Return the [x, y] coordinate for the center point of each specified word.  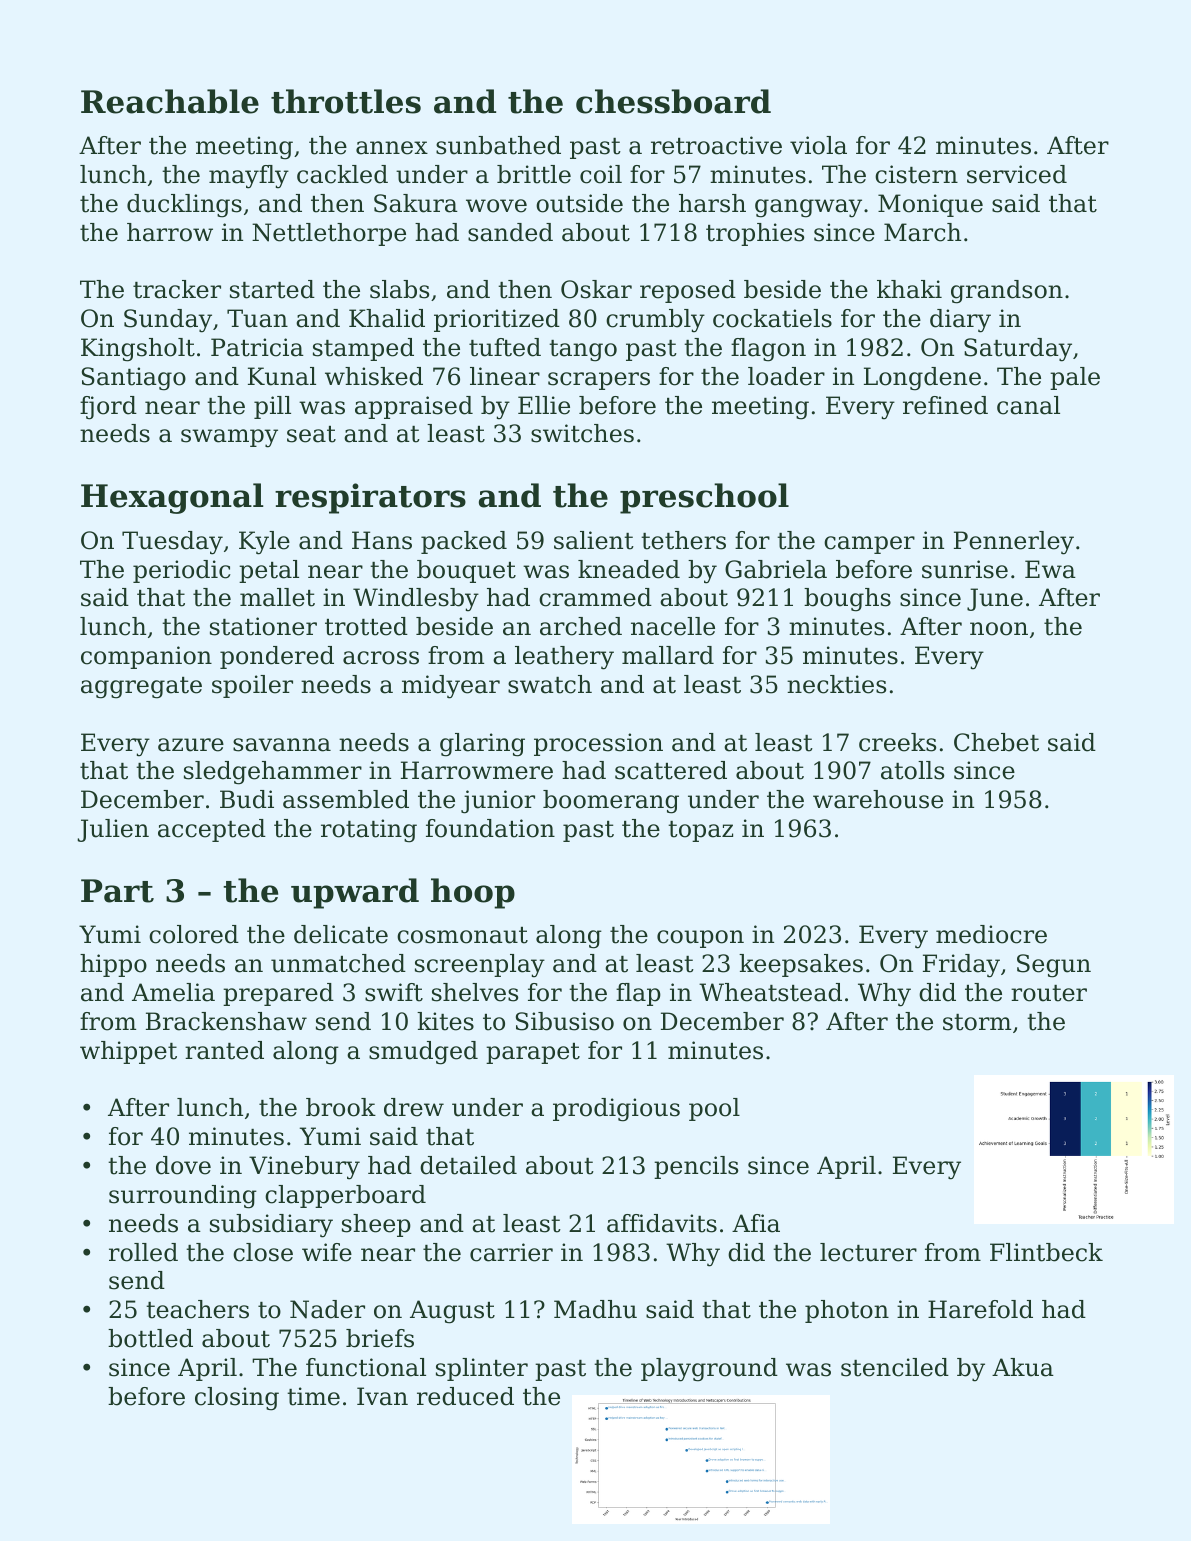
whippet [128, 1052]
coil [601, 174]
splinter [482, 1369]
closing [237, 1399]
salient [594, 540]
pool [714, 1109]
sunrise [965, 569]
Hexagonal [172, 498]
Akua [1023, 1367]
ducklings [184, 206]
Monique [930, 205]
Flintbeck [1046, 1252]
